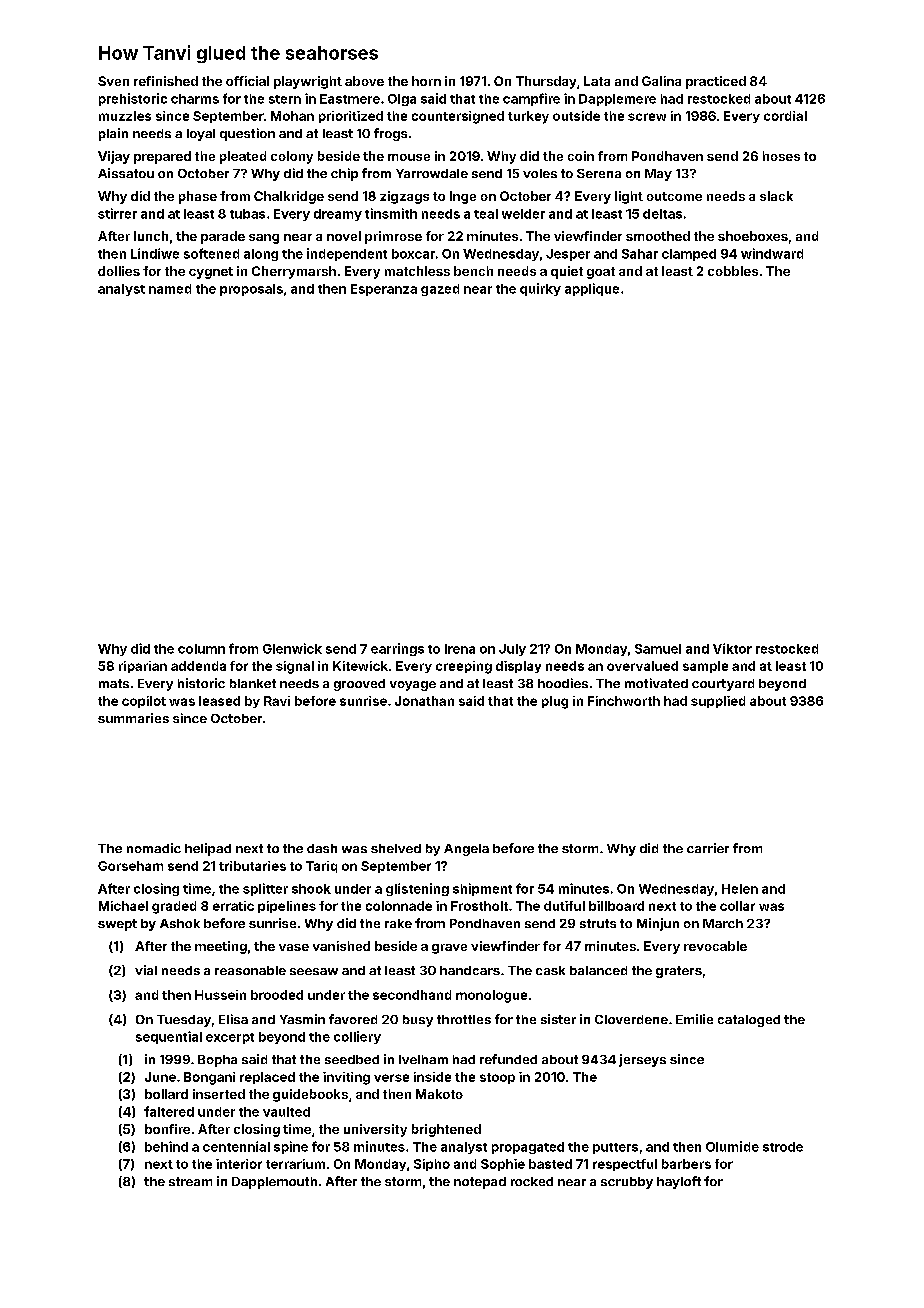 The image size is (924, 1308). What do you see at coordinates (251, 290) in the page?
I see `proposals` at bounding box center [251, 290].
